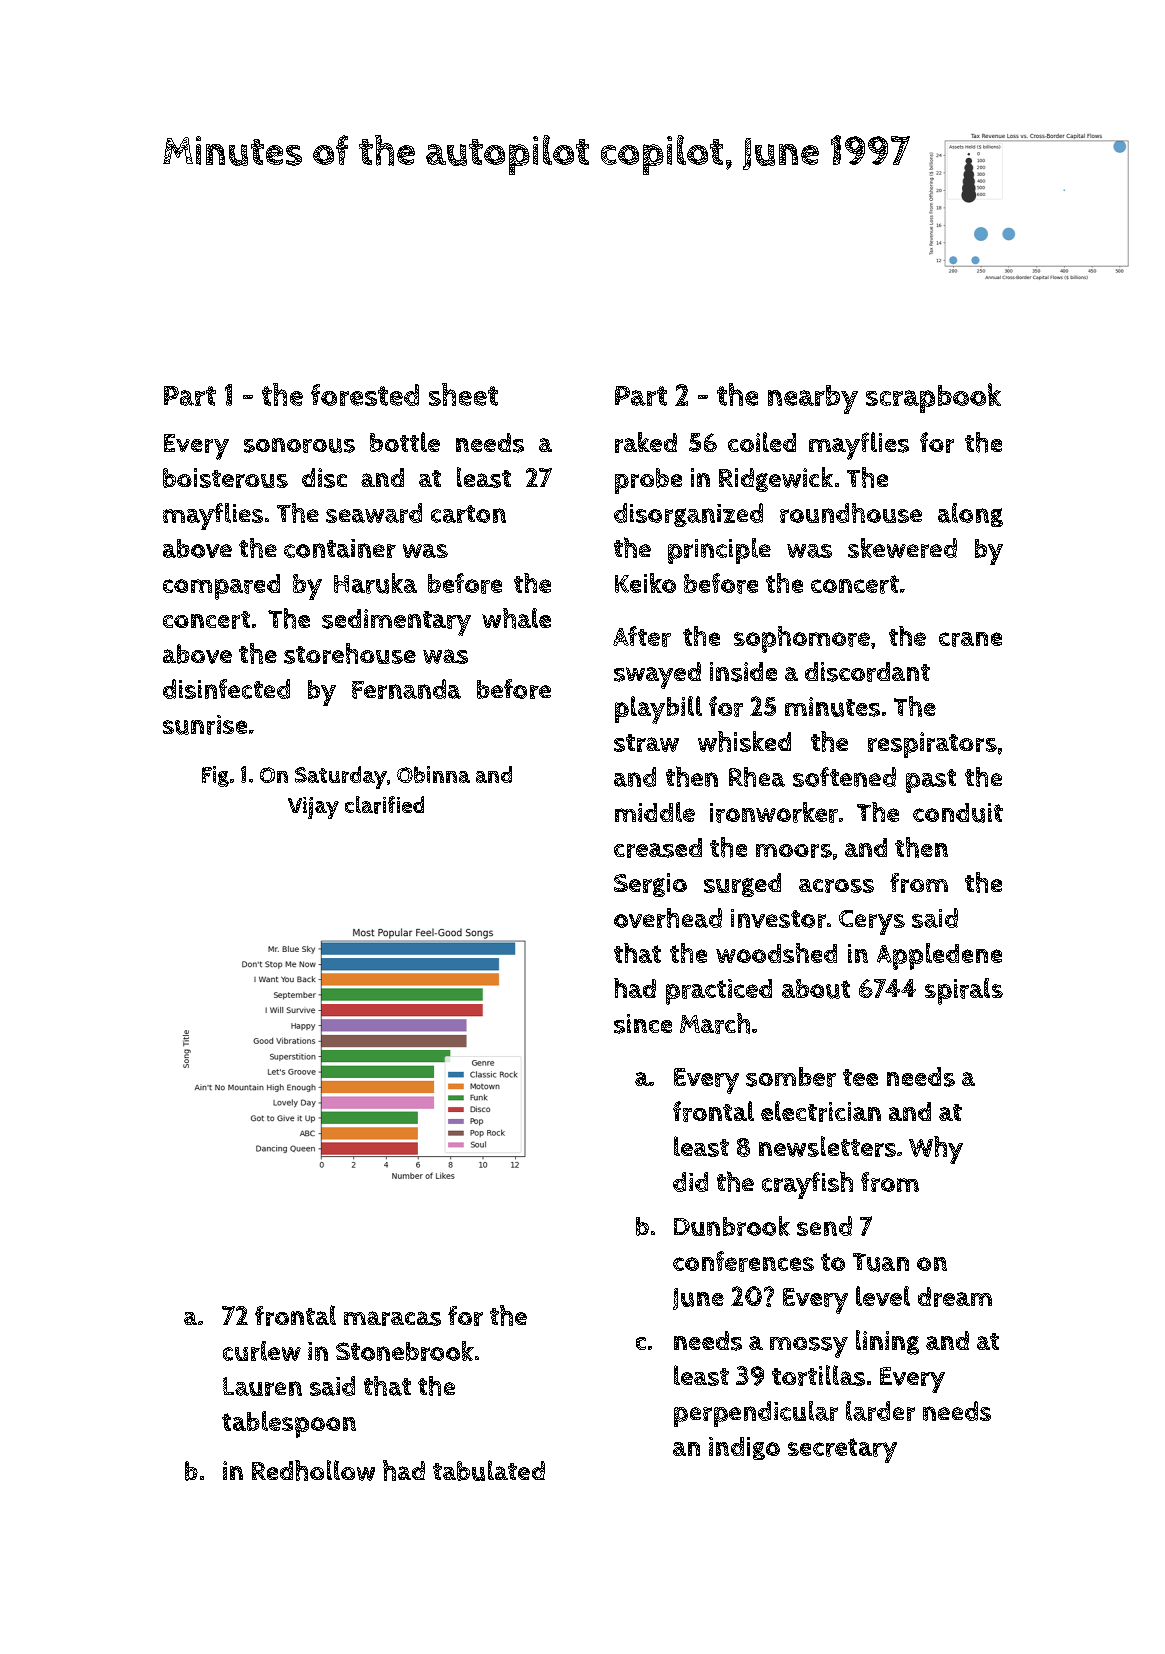 This screenshot has height=1654, width=1165. Describe the element at coordinates (646, 442) in the screenshot. I see `raked` at that location.
